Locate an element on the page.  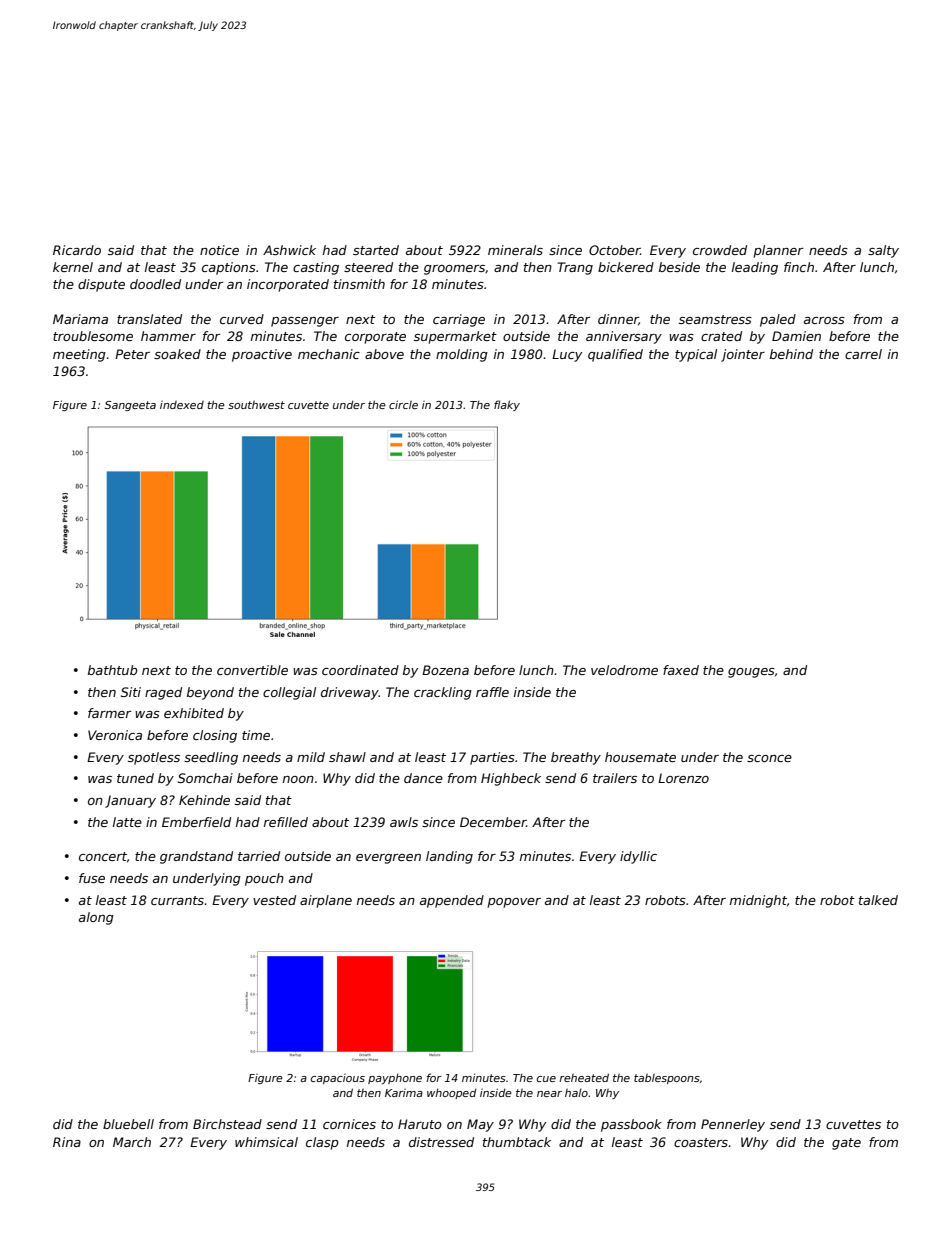
notice is located at coordinates (219, 250).
